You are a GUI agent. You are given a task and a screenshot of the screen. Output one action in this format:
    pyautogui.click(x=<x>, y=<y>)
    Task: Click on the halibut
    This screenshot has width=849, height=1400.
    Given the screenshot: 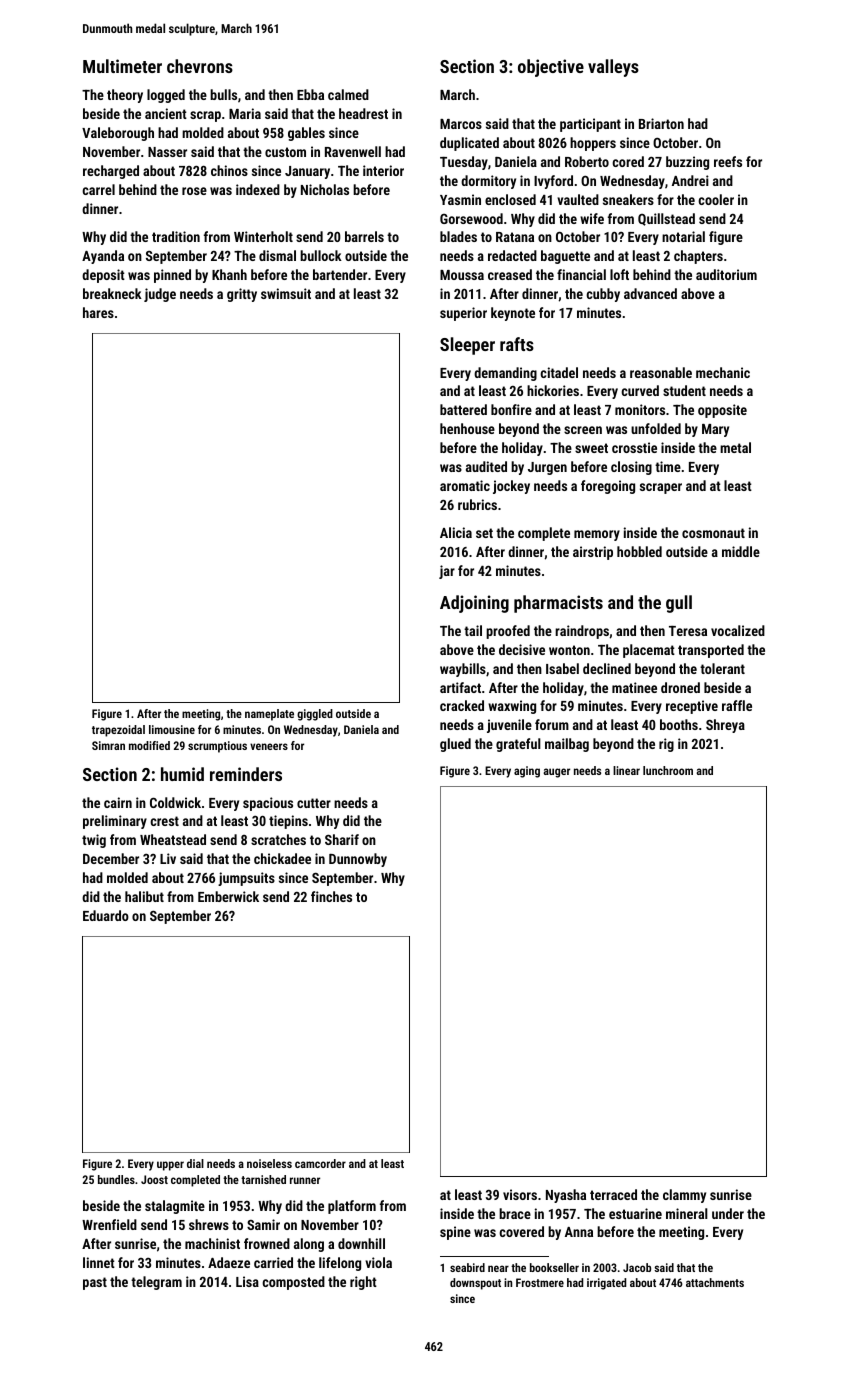 What is the action you would take?
    pyautogui.click(x=144, y=896)
